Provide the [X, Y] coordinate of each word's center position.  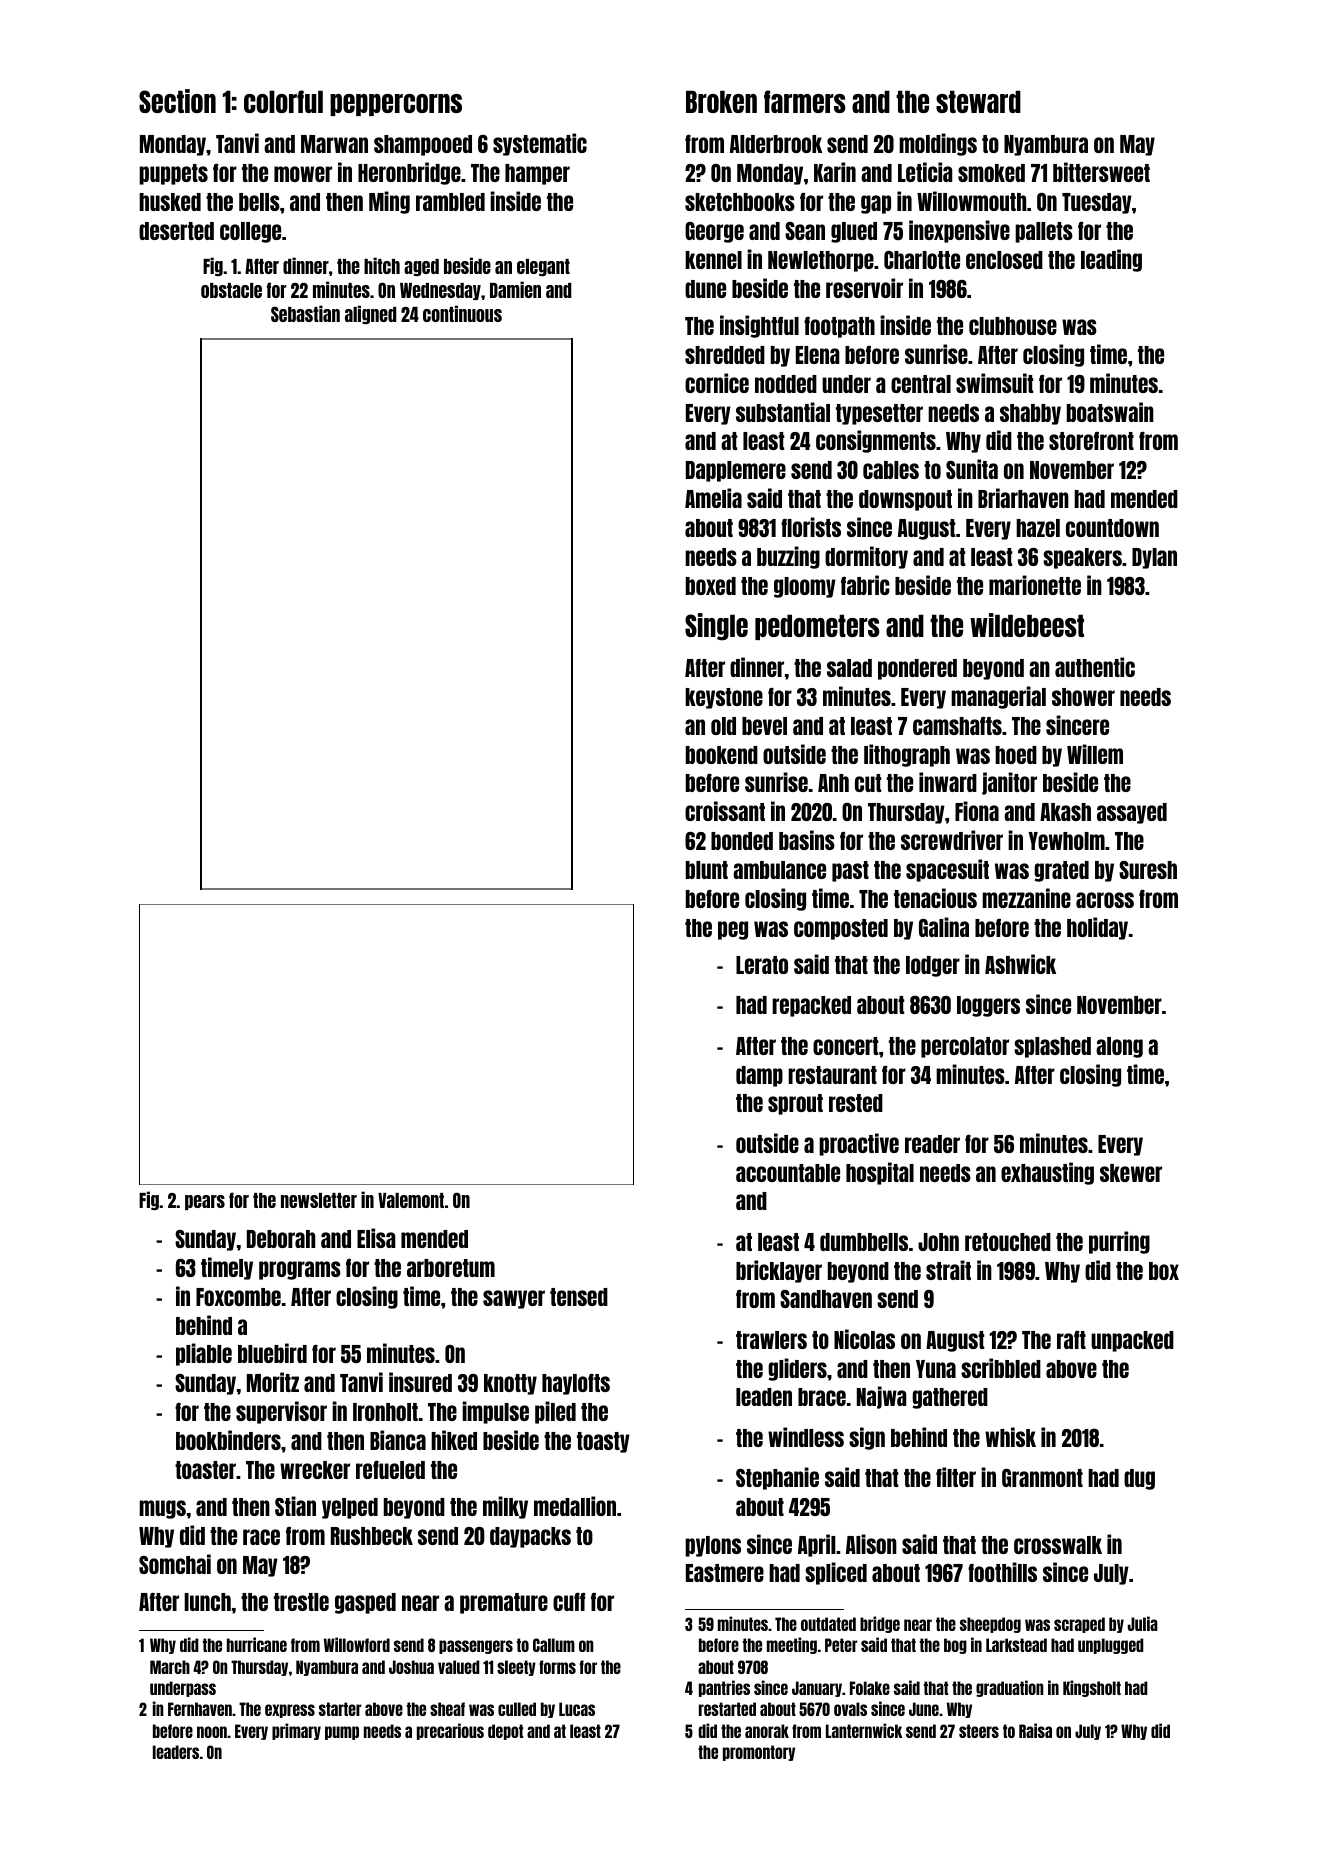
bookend [722, 755]
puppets [173, 174]
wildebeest [1027, 625]
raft [1071, 1340]
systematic [540, 144]
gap [876, 204]
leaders [176, 1752]
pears [205, 1202]
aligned [371, 314]
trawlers [771, 1340]
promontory [759, 1753]
